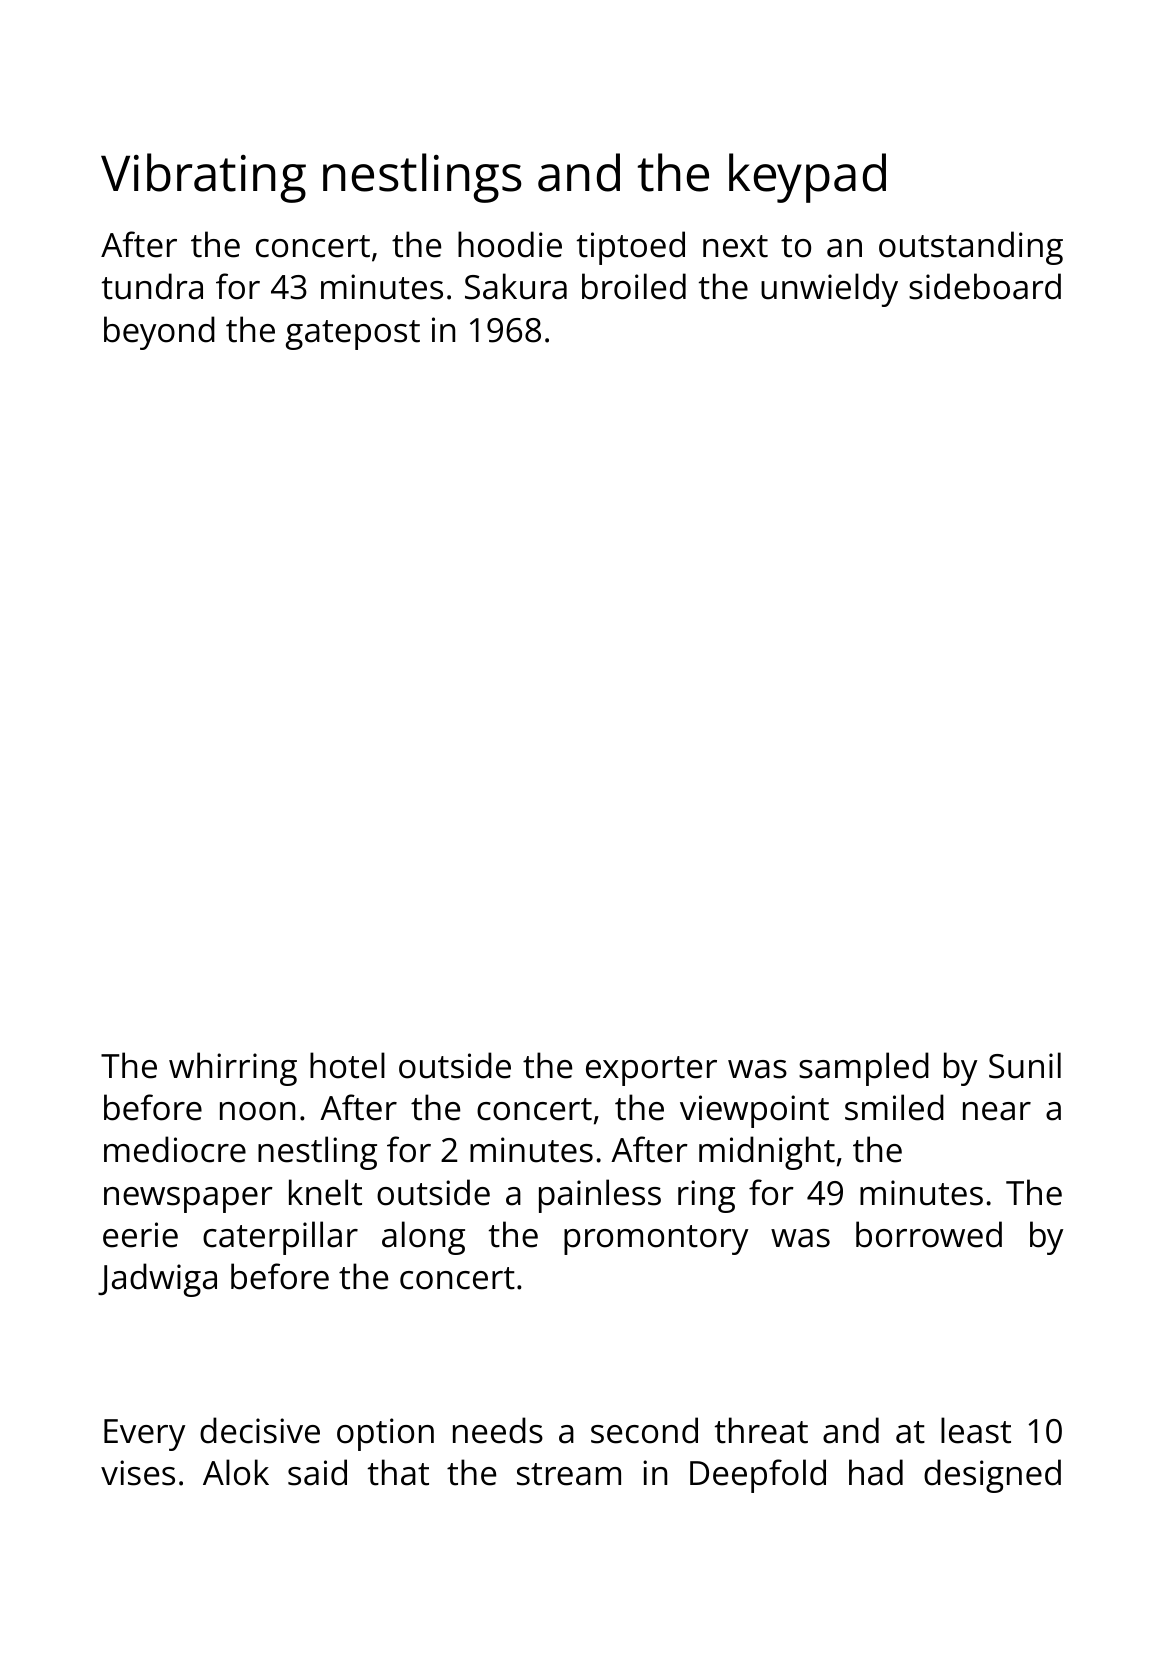 The image size is (1165, 1654). I want to click on option, so click(385, 1434).
